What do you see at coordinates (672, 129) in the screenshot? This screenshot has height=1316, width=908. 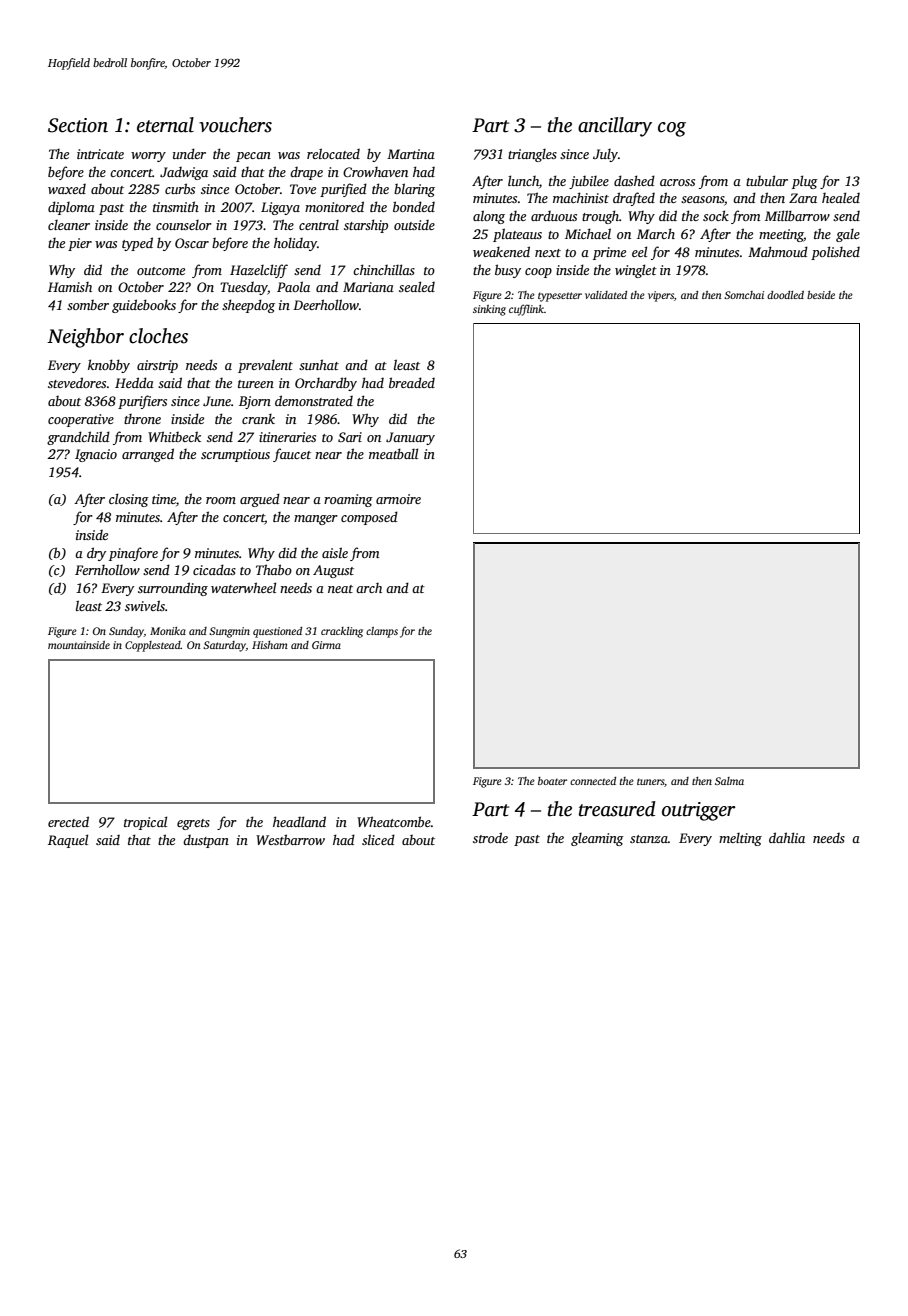 I see `cog` at bounding box center [672, 129].
